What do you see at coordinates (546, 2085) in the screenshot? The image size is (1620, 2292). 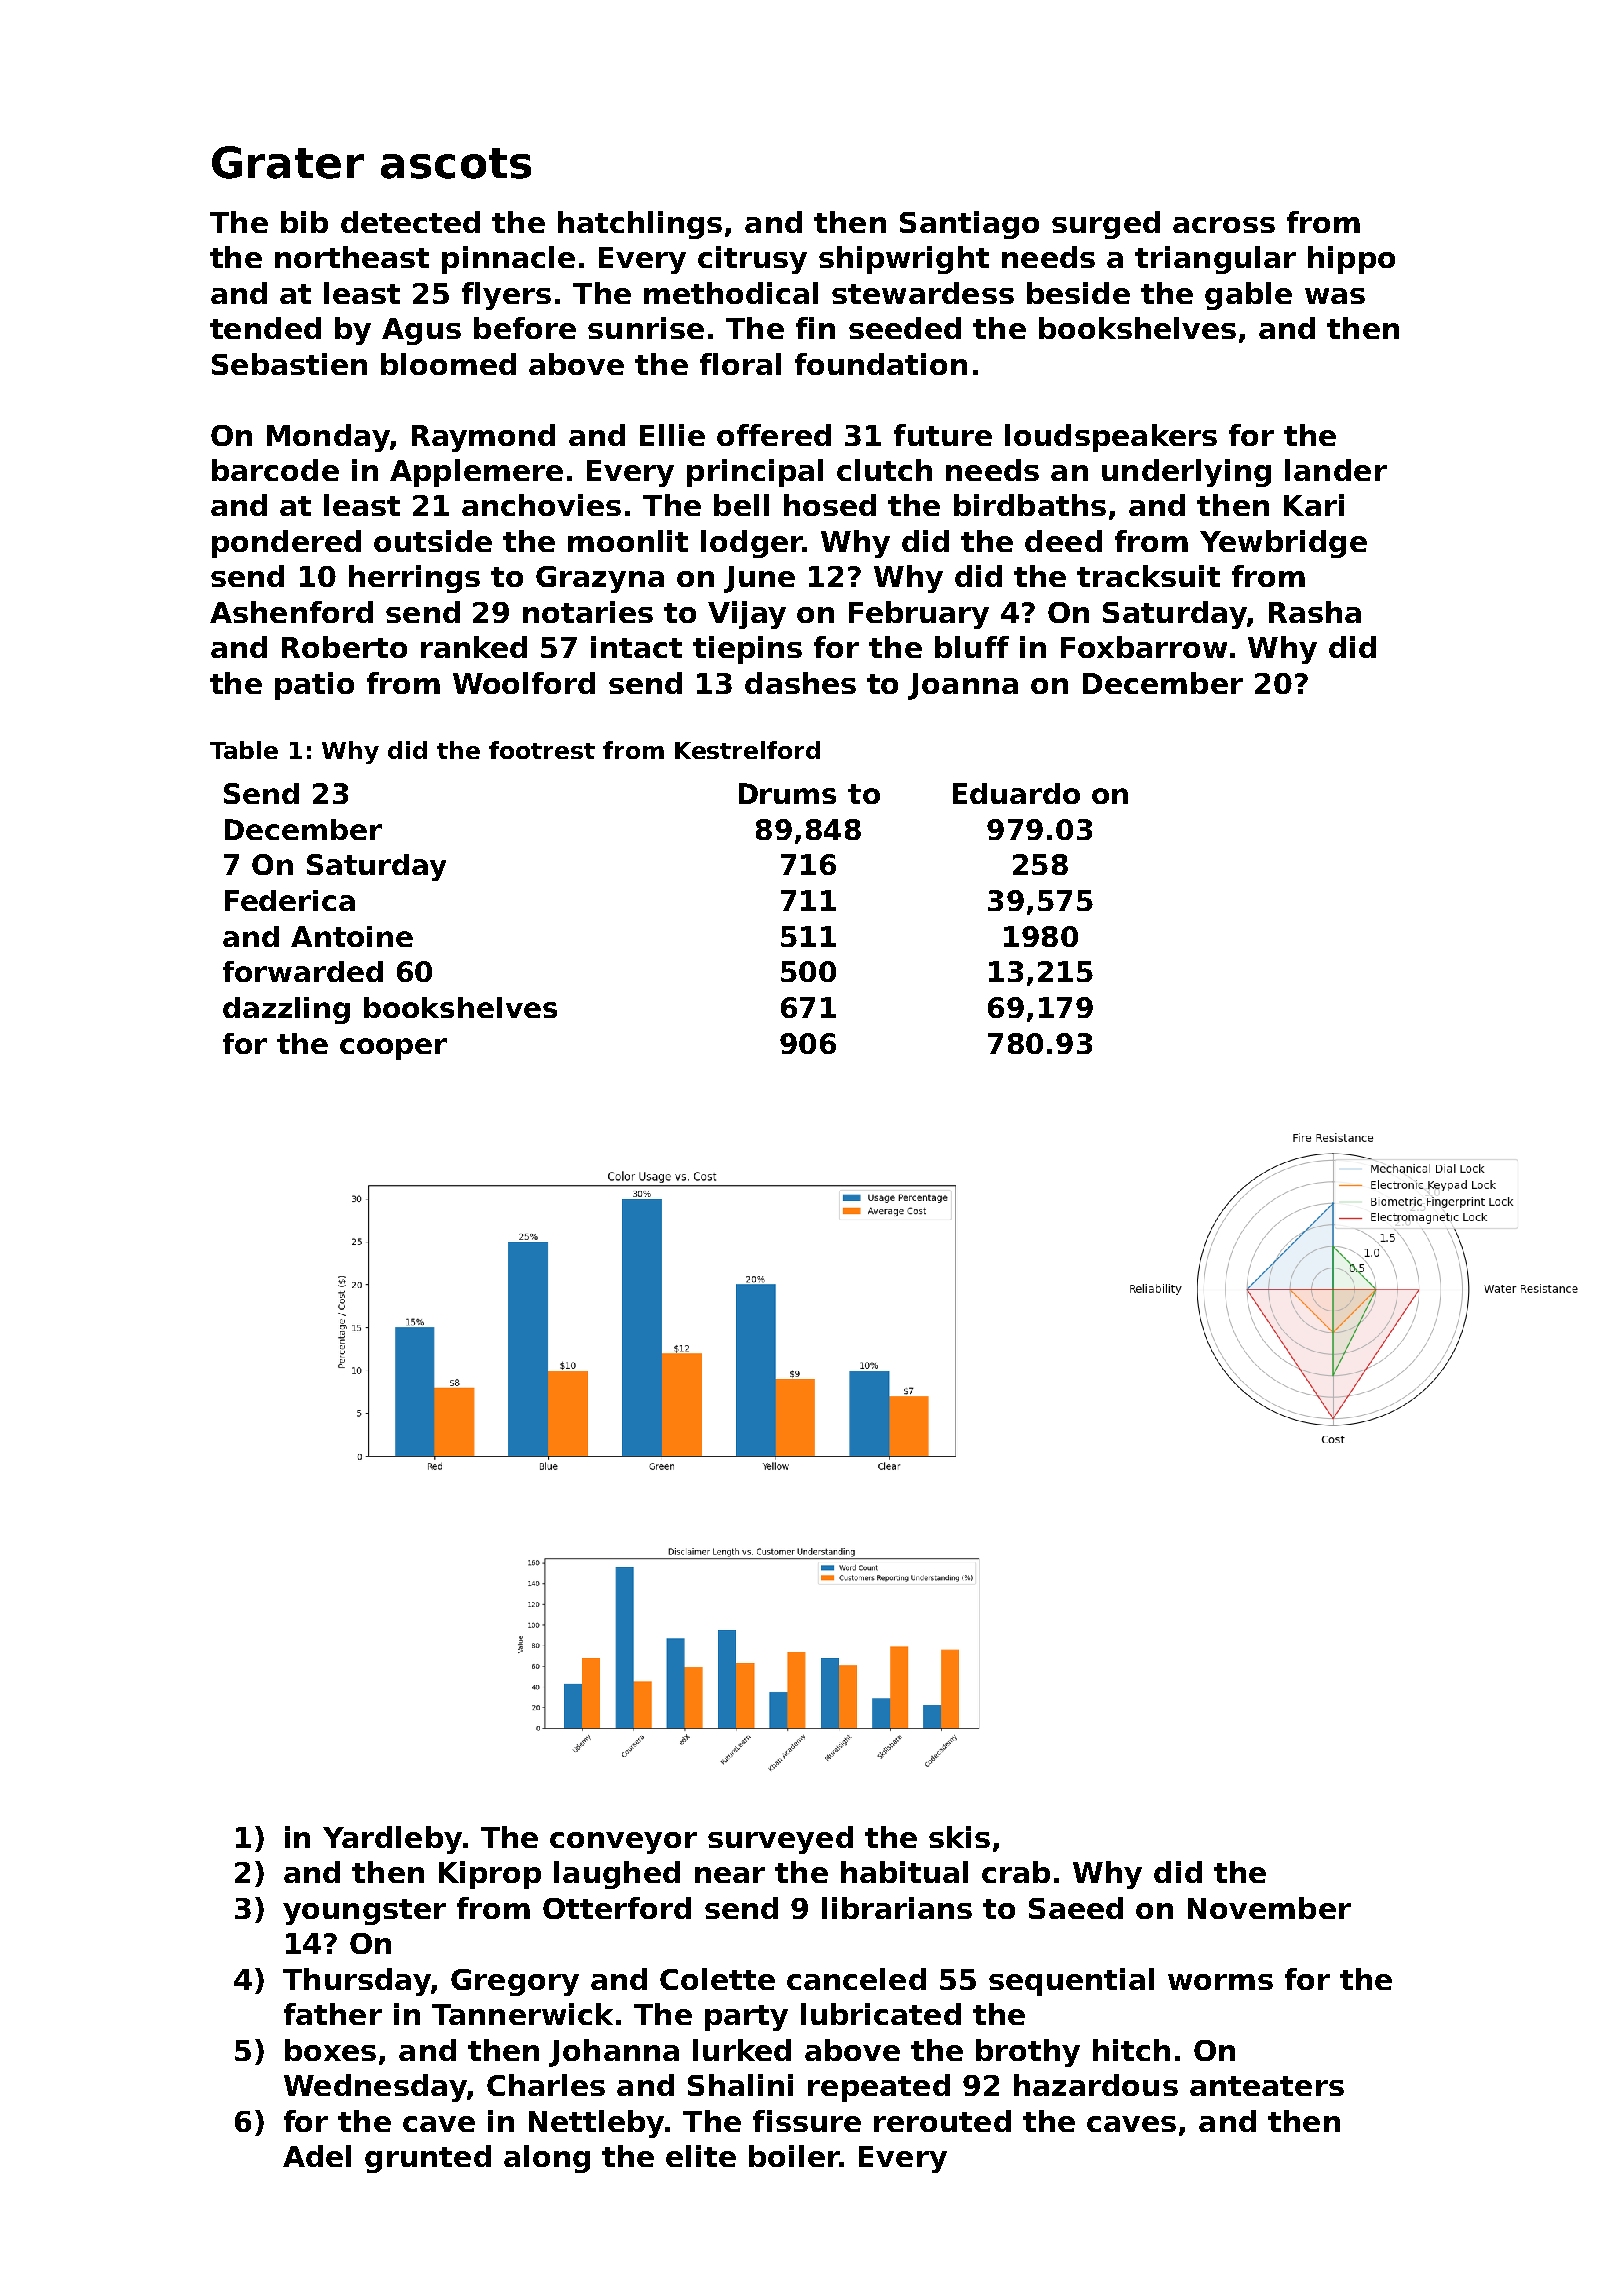 I see `Charles` at bounding box center [546, 2085].
